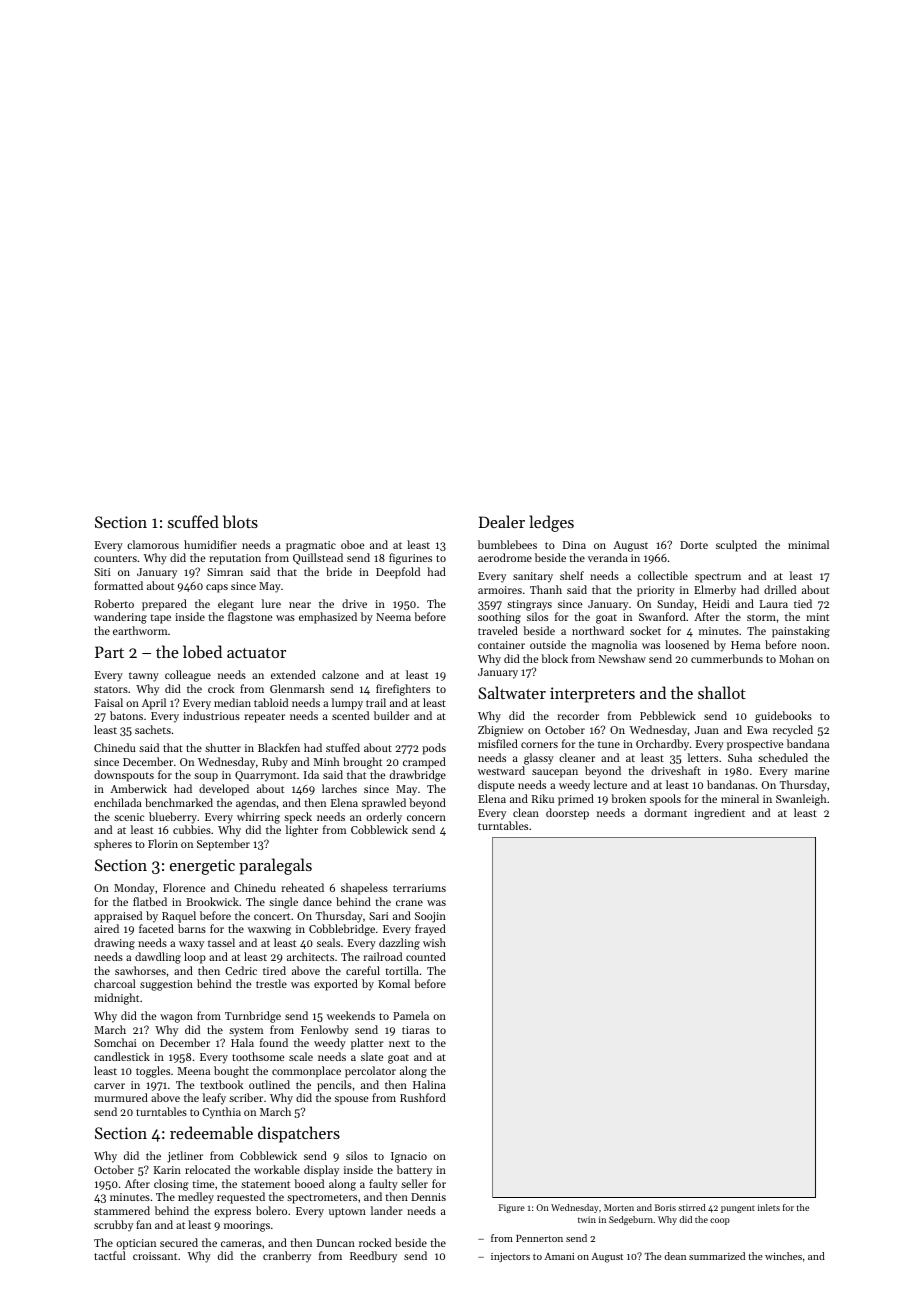  What do you see at coordinates (155, 1256) in the screenshot?
I see `croissant` at bounding box center [155, 1256].
